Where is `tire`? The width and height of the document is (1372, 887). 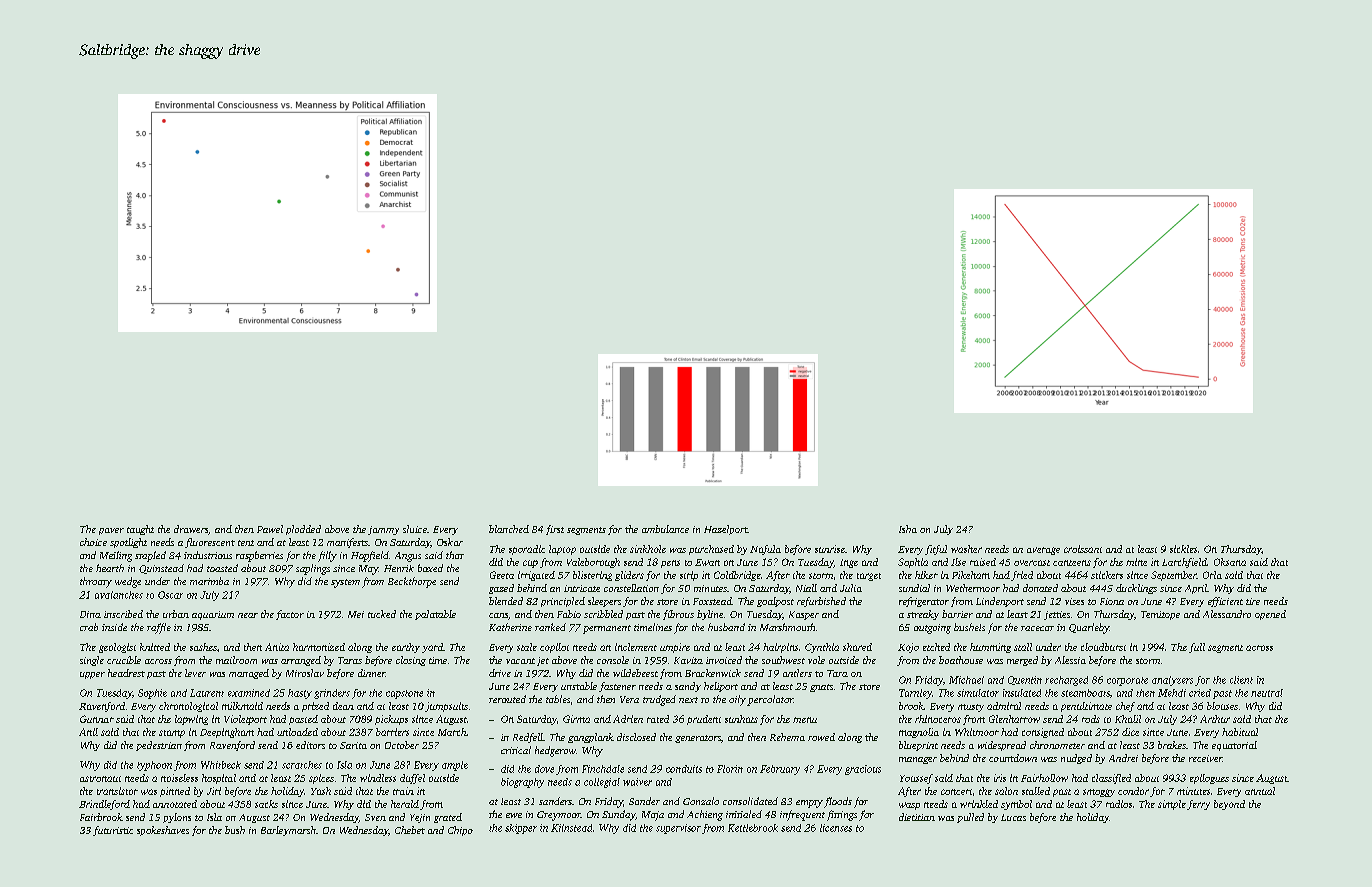 tire is located at coordinates (1253, 601).
